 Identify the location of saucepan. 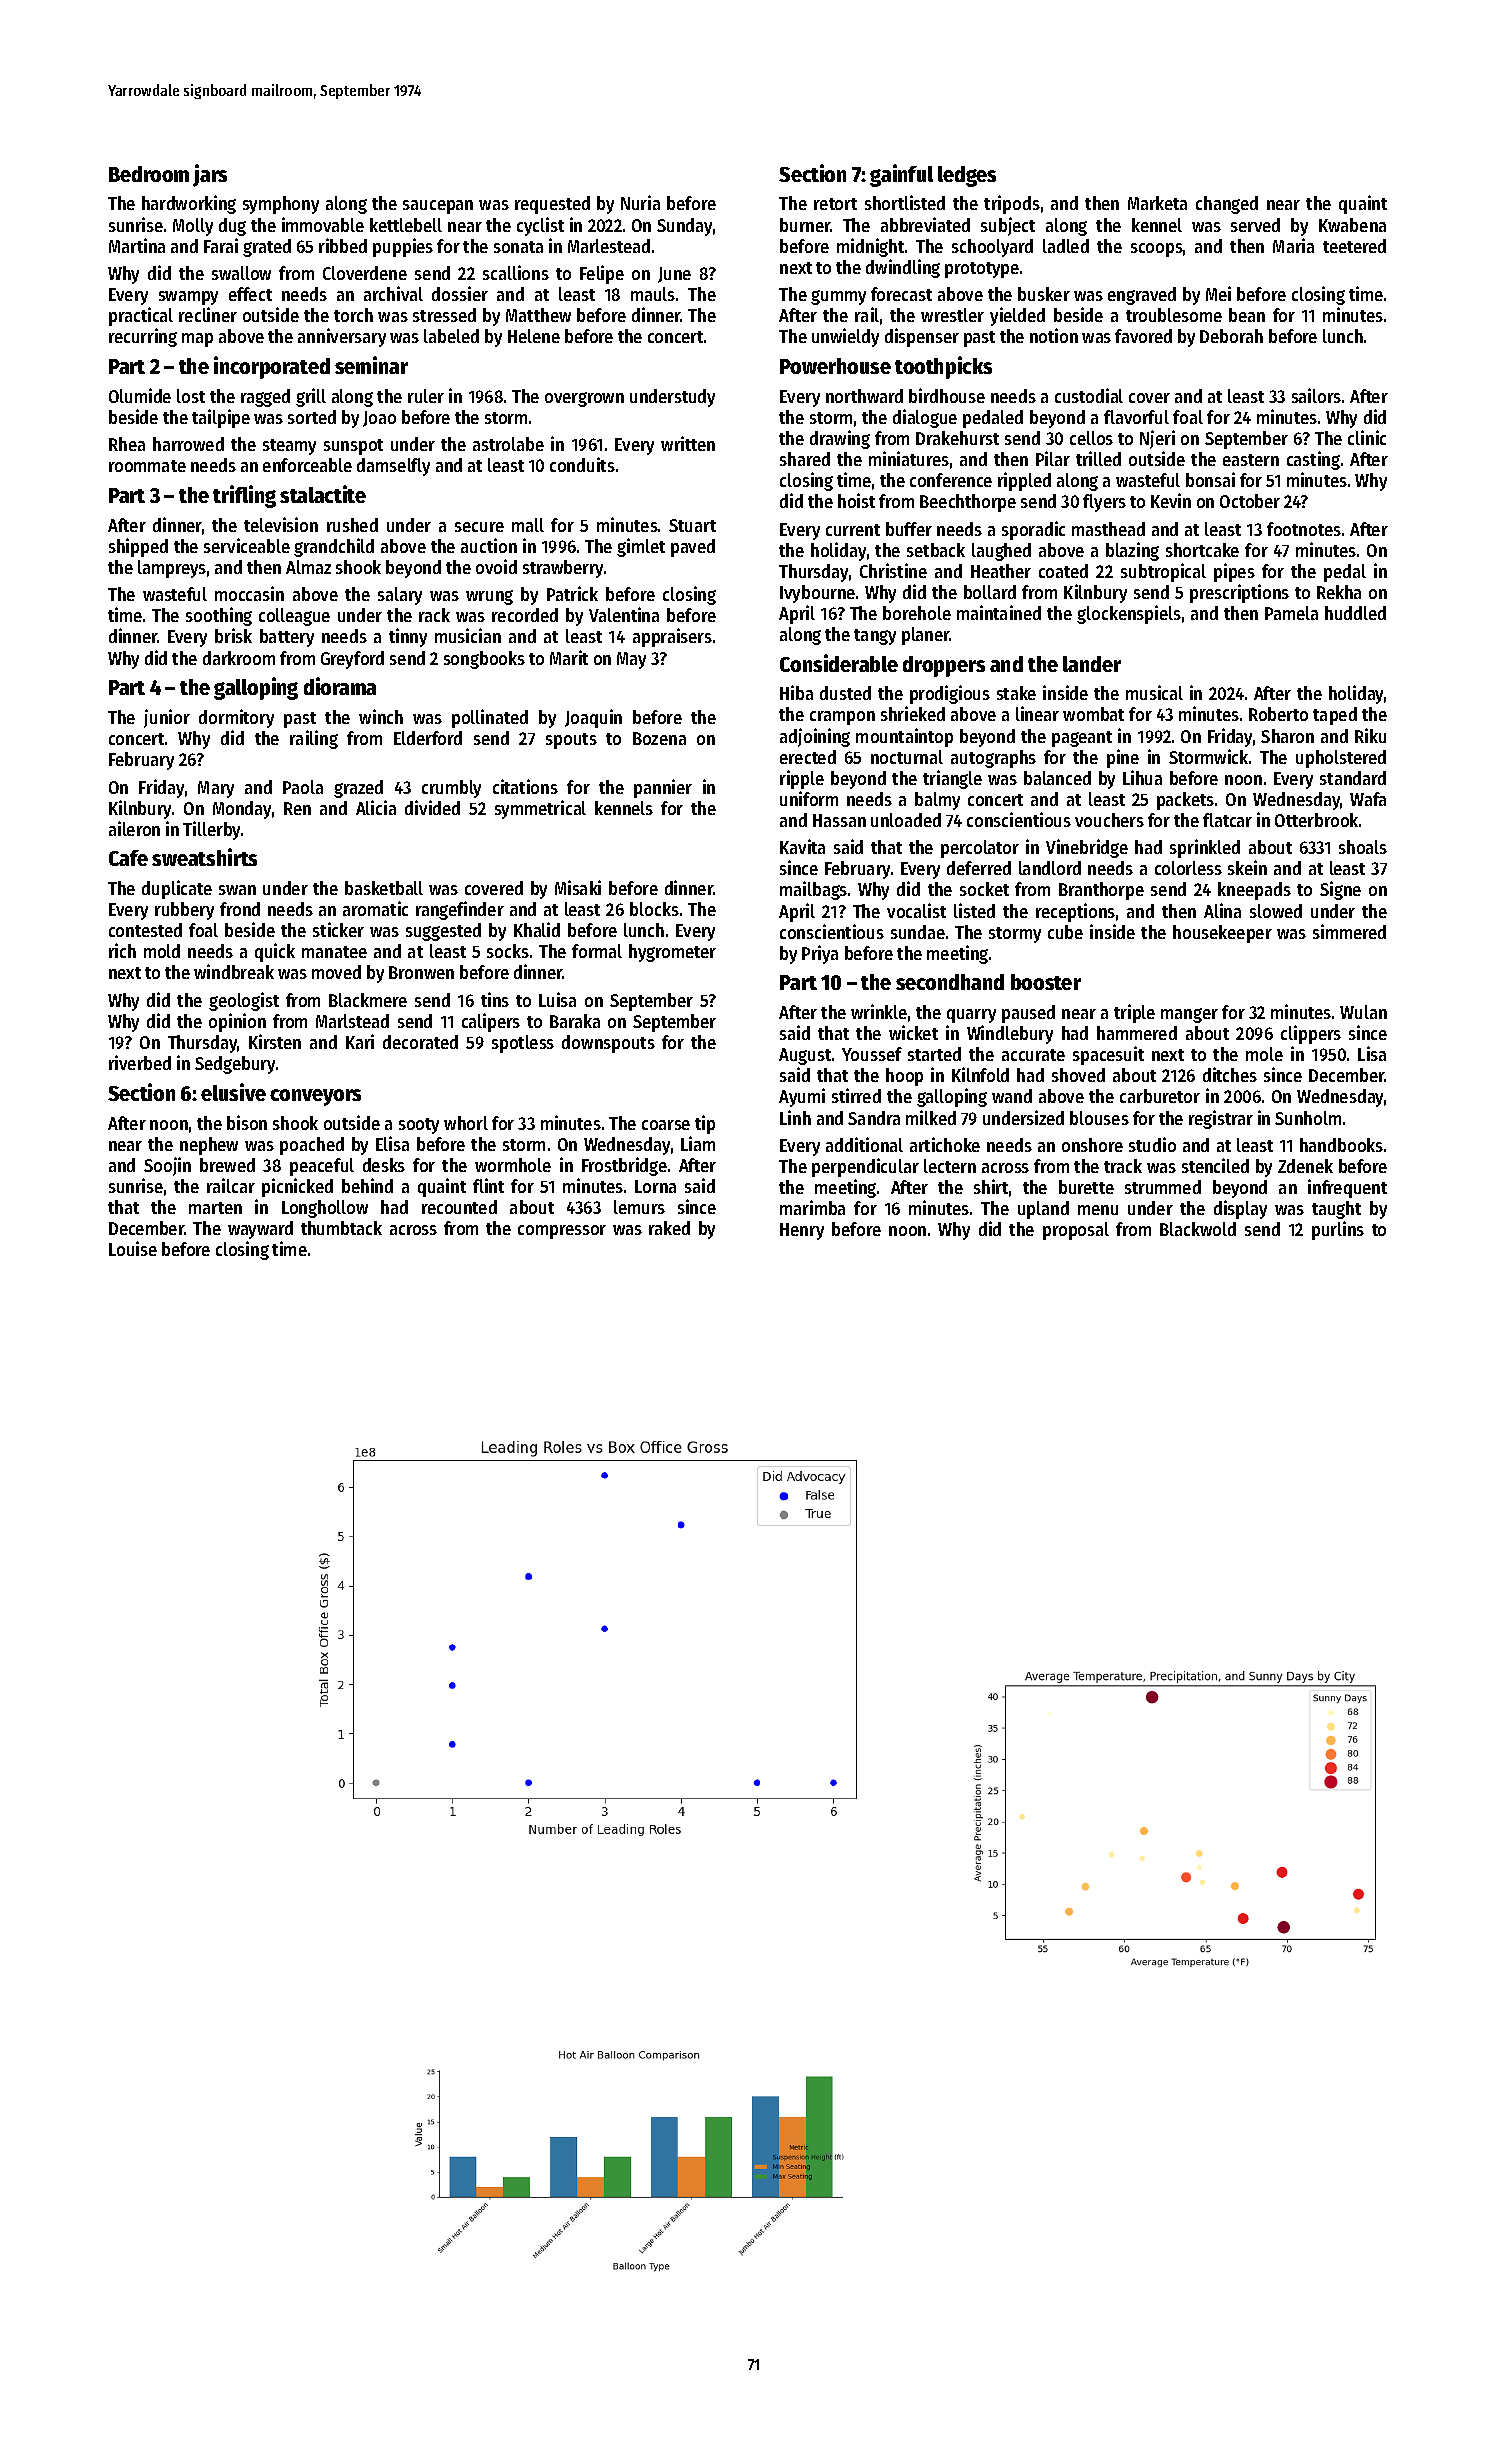
(438, 207).
